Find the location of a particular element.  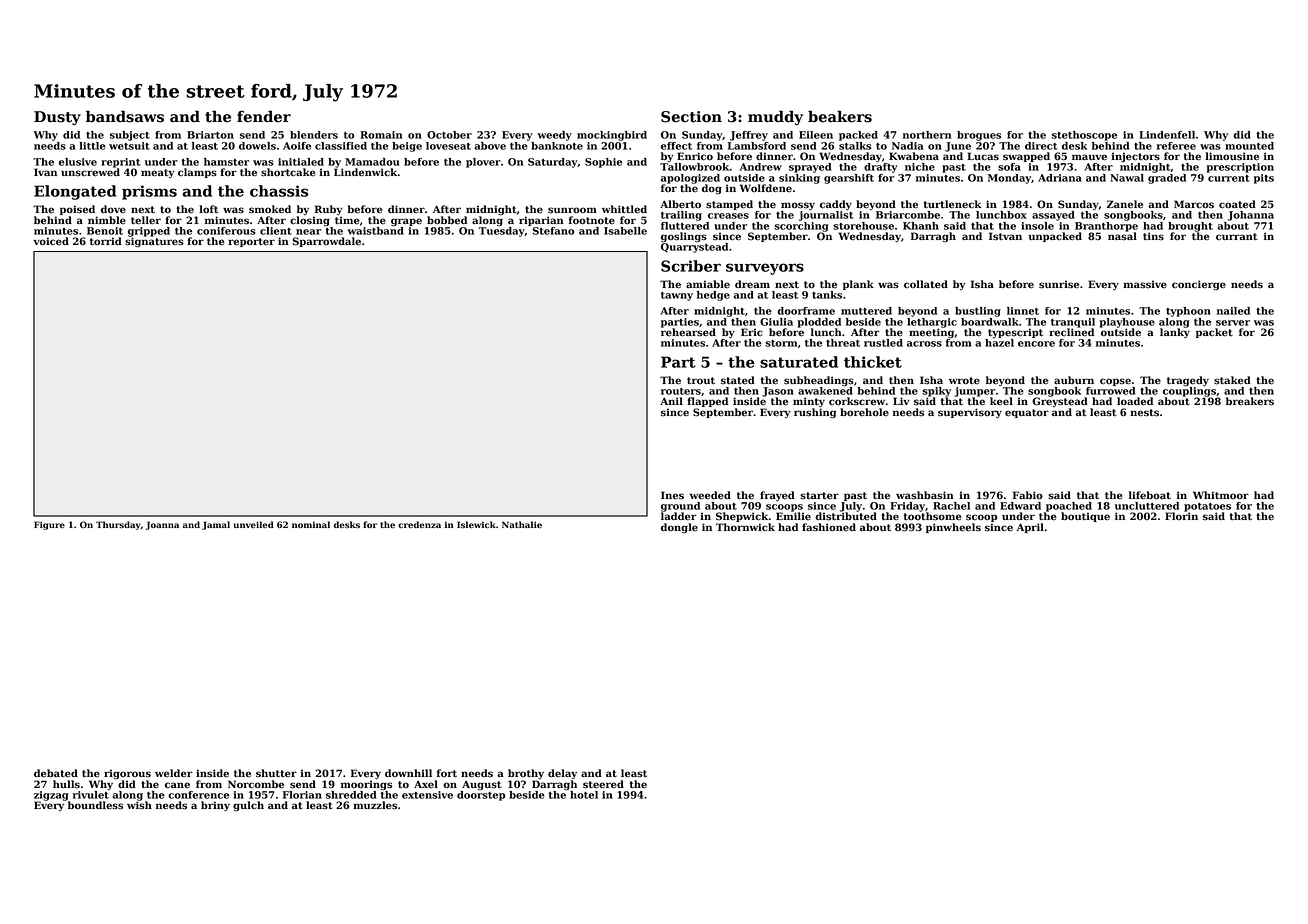

brothy is located at coordinates (526, 774).
